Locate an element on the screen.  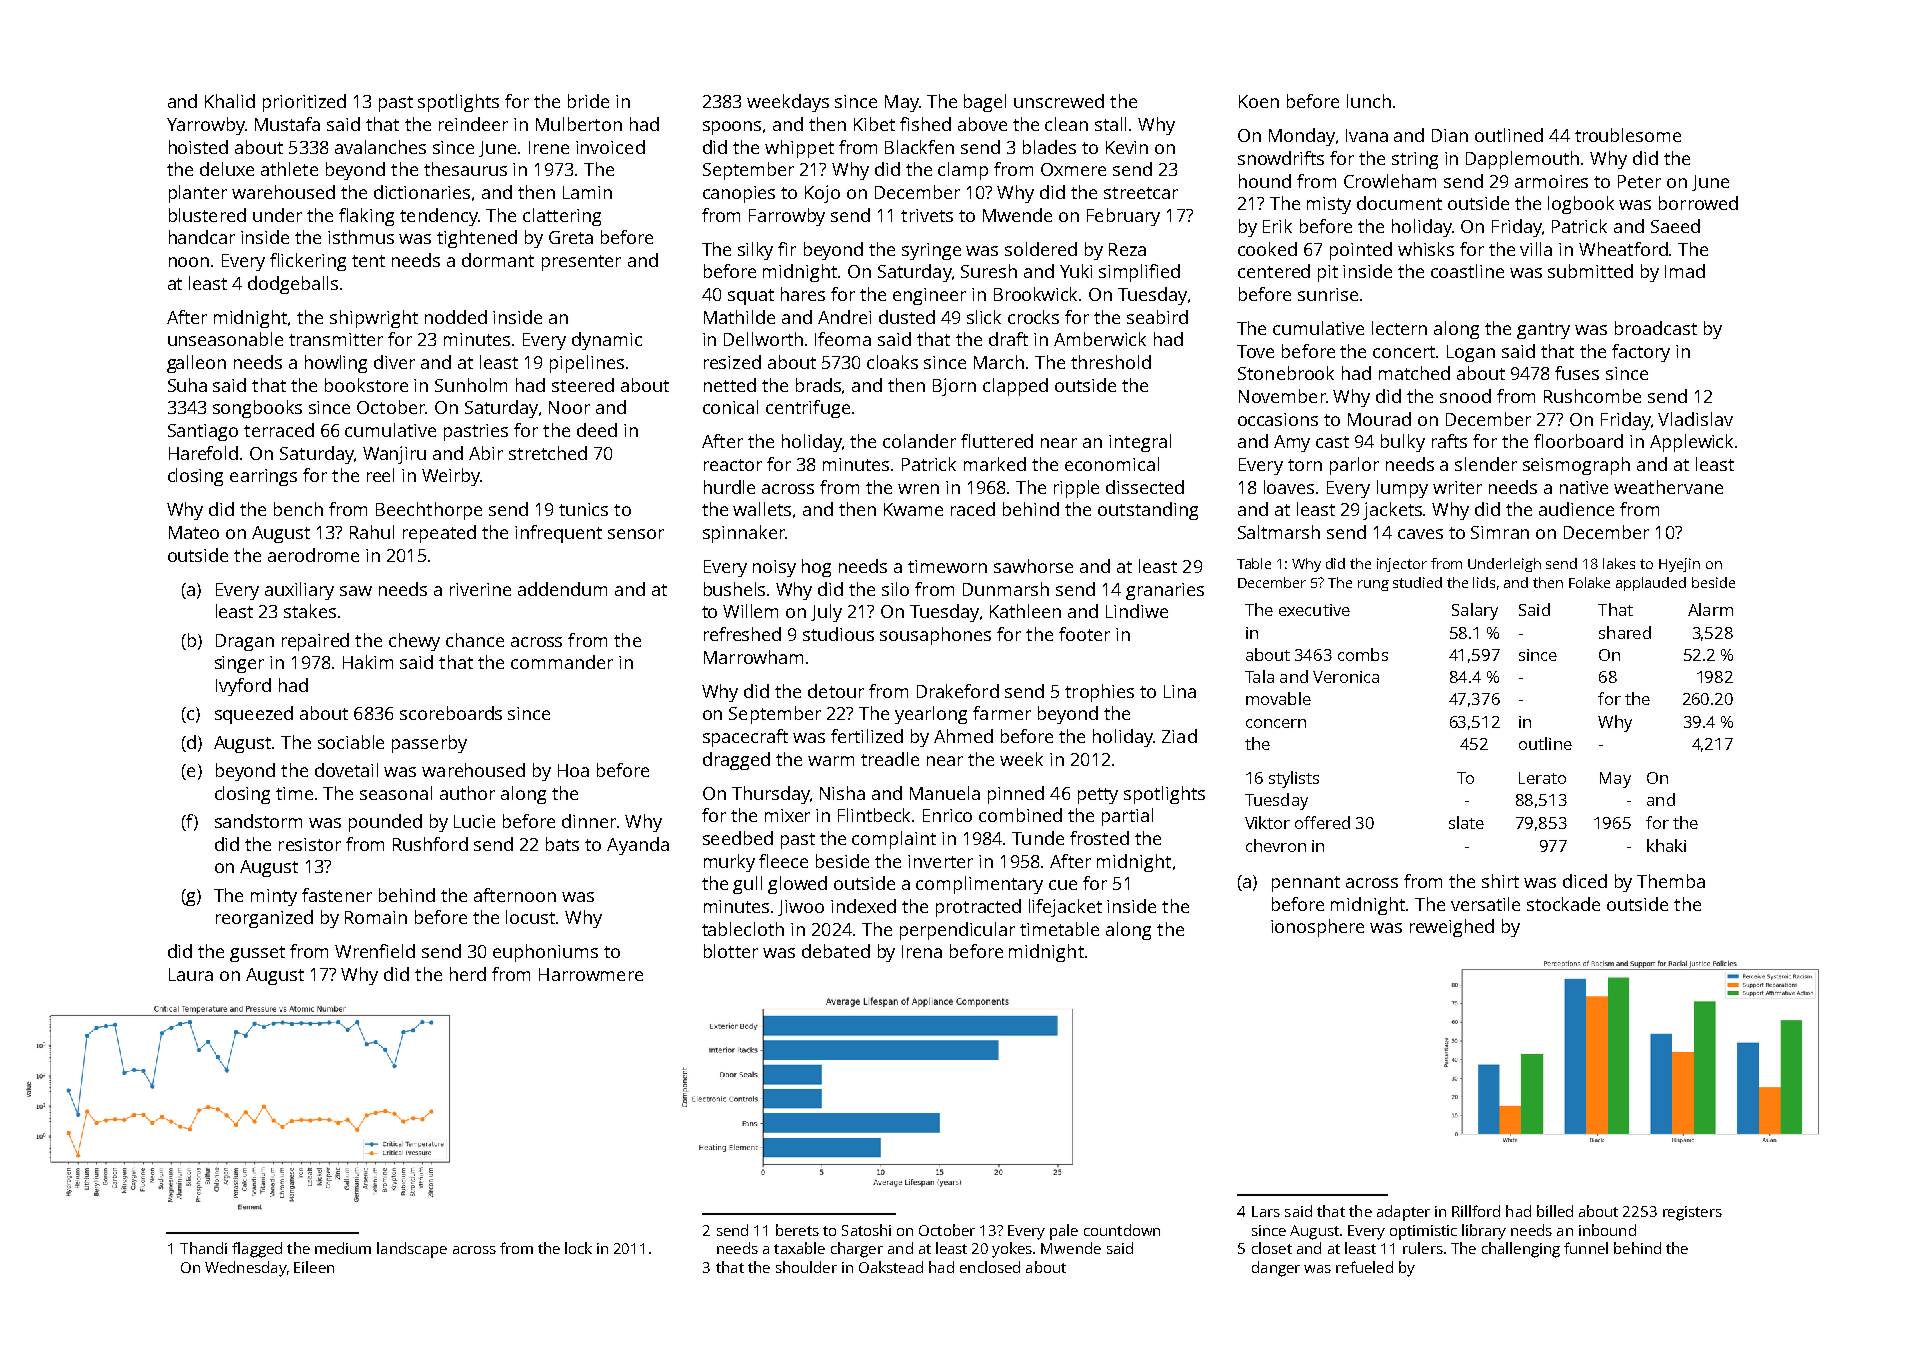
rulers is located at coordinates (1423, 1248).
